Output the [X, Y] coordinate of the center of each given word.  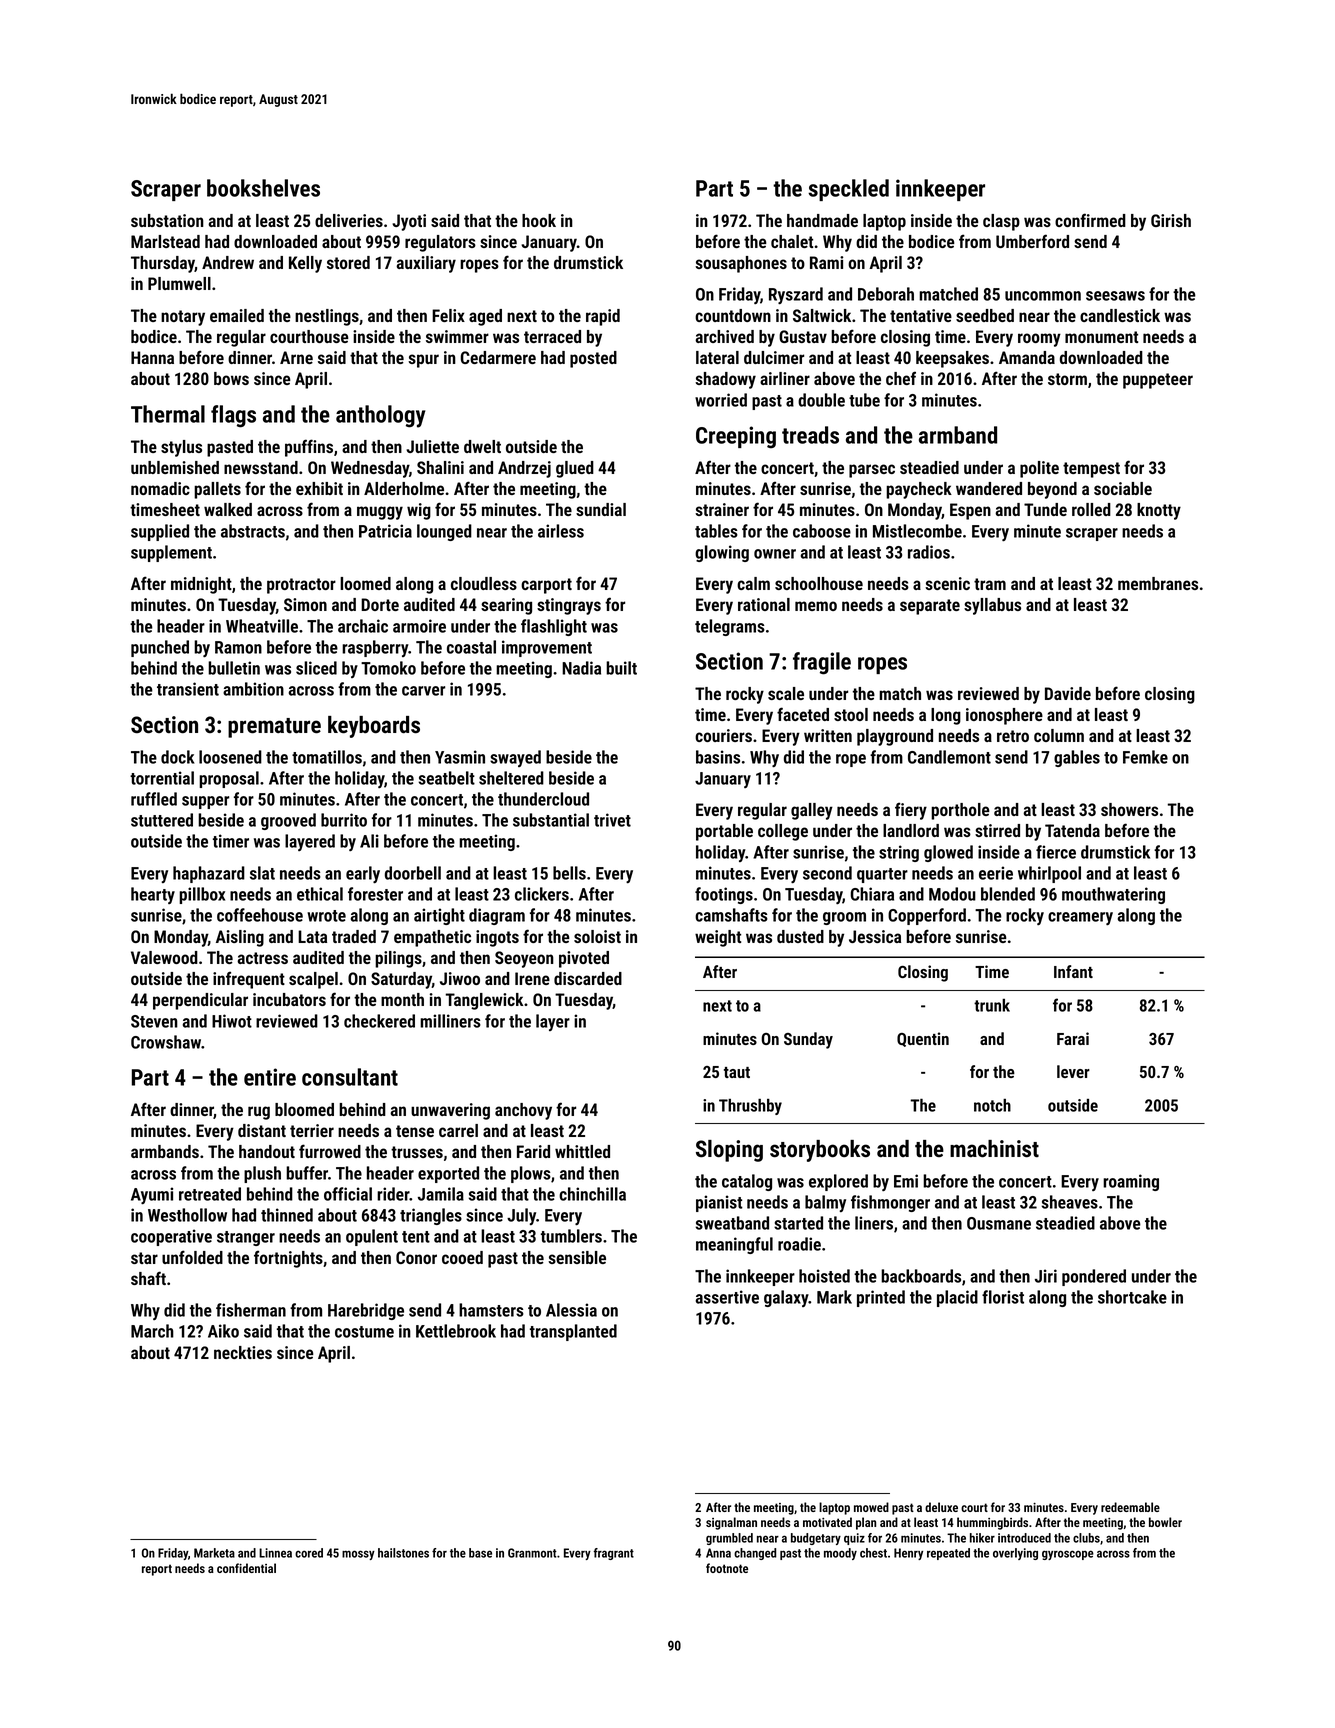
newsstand [261, 467]
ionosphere [1004, 716]
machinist [994, 1149]
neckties [243, 1352]
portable [724, 832]
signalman [731, 1523]
